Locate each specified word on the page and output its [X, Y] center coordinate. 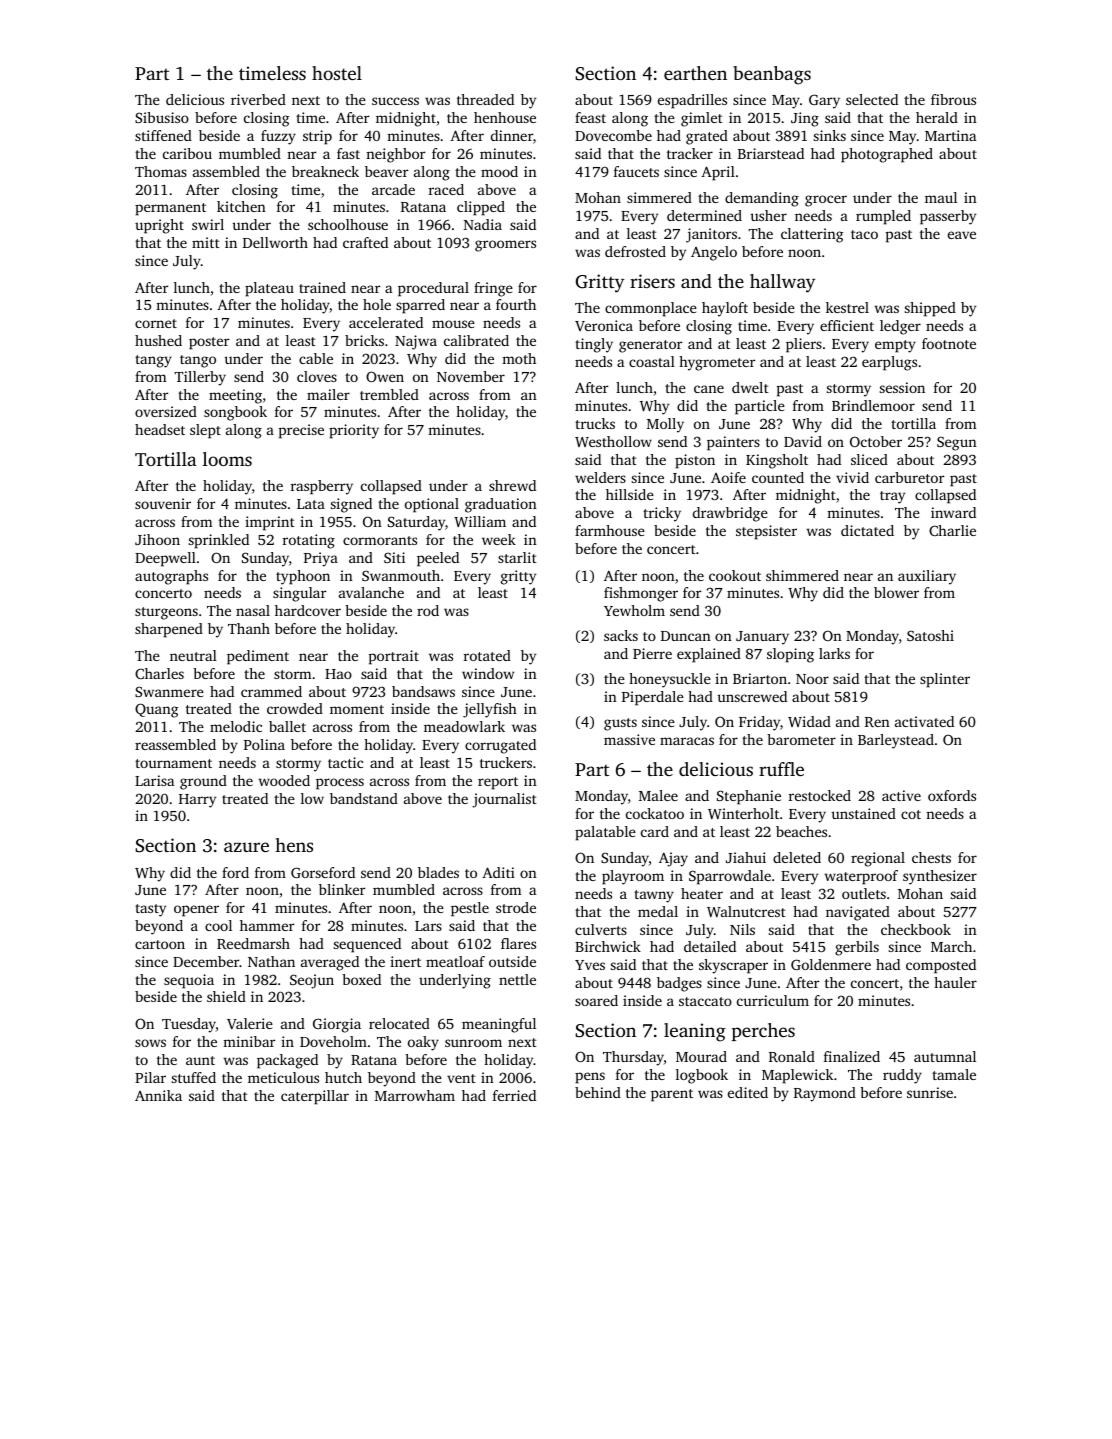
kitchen [241, 206]
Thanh [249, 628]
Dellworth [275, 242]
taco [864, 234]
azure [246, 847]
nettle [517, 979]
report [498, 783]
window [488, 673]
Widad [809, 721]
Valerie [250, 1023]
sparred [420, 306]
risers [652, 281]
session [902, 387]
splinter [945, 680]
